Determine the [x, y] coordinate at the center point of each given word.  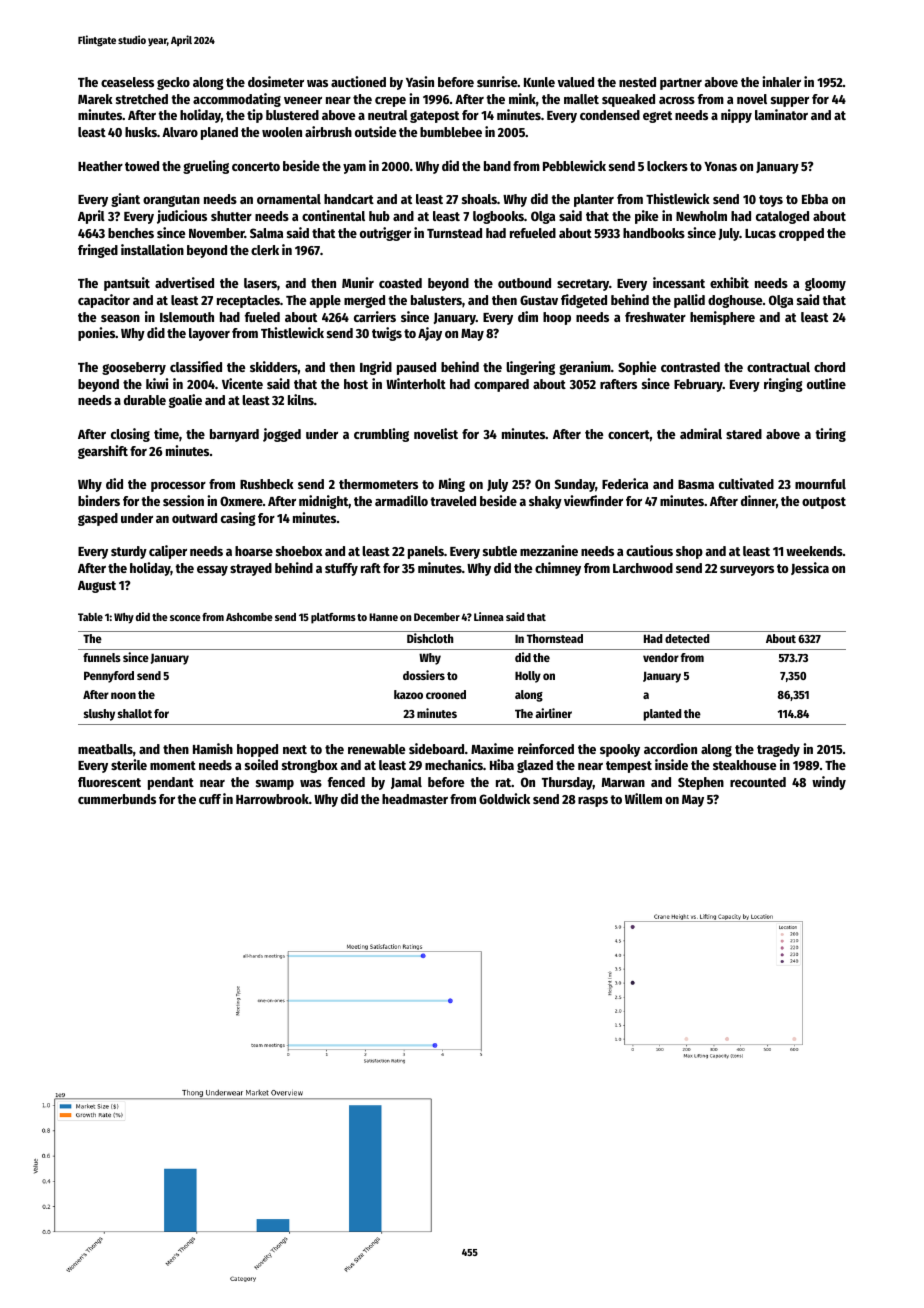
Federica [625, 483]
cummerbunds [117, 799]
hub [379, 216]
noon [123, 695]
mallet [581, 99]
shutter [231, 216]
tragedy [778, 750]
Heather [100, 166]
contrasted [690, 367]
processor [178, 487]
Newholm [701, 216]
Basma [696, 484]
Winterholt [416, 383]
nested [637, 82]
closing [130, 435]
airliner [553, 713]
